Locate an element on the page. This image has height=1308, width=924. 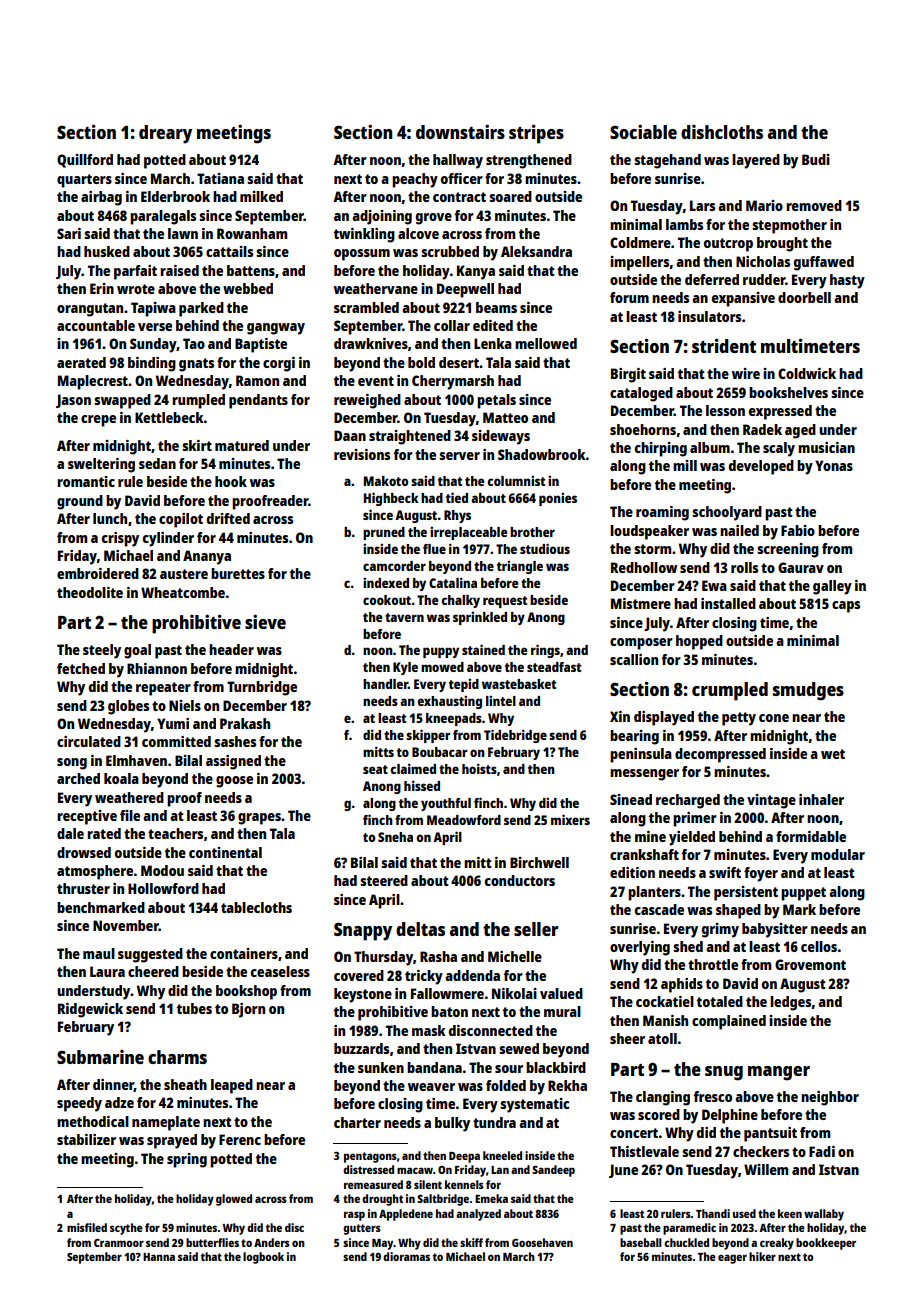
dreary is located at coordinates (165, 134).
